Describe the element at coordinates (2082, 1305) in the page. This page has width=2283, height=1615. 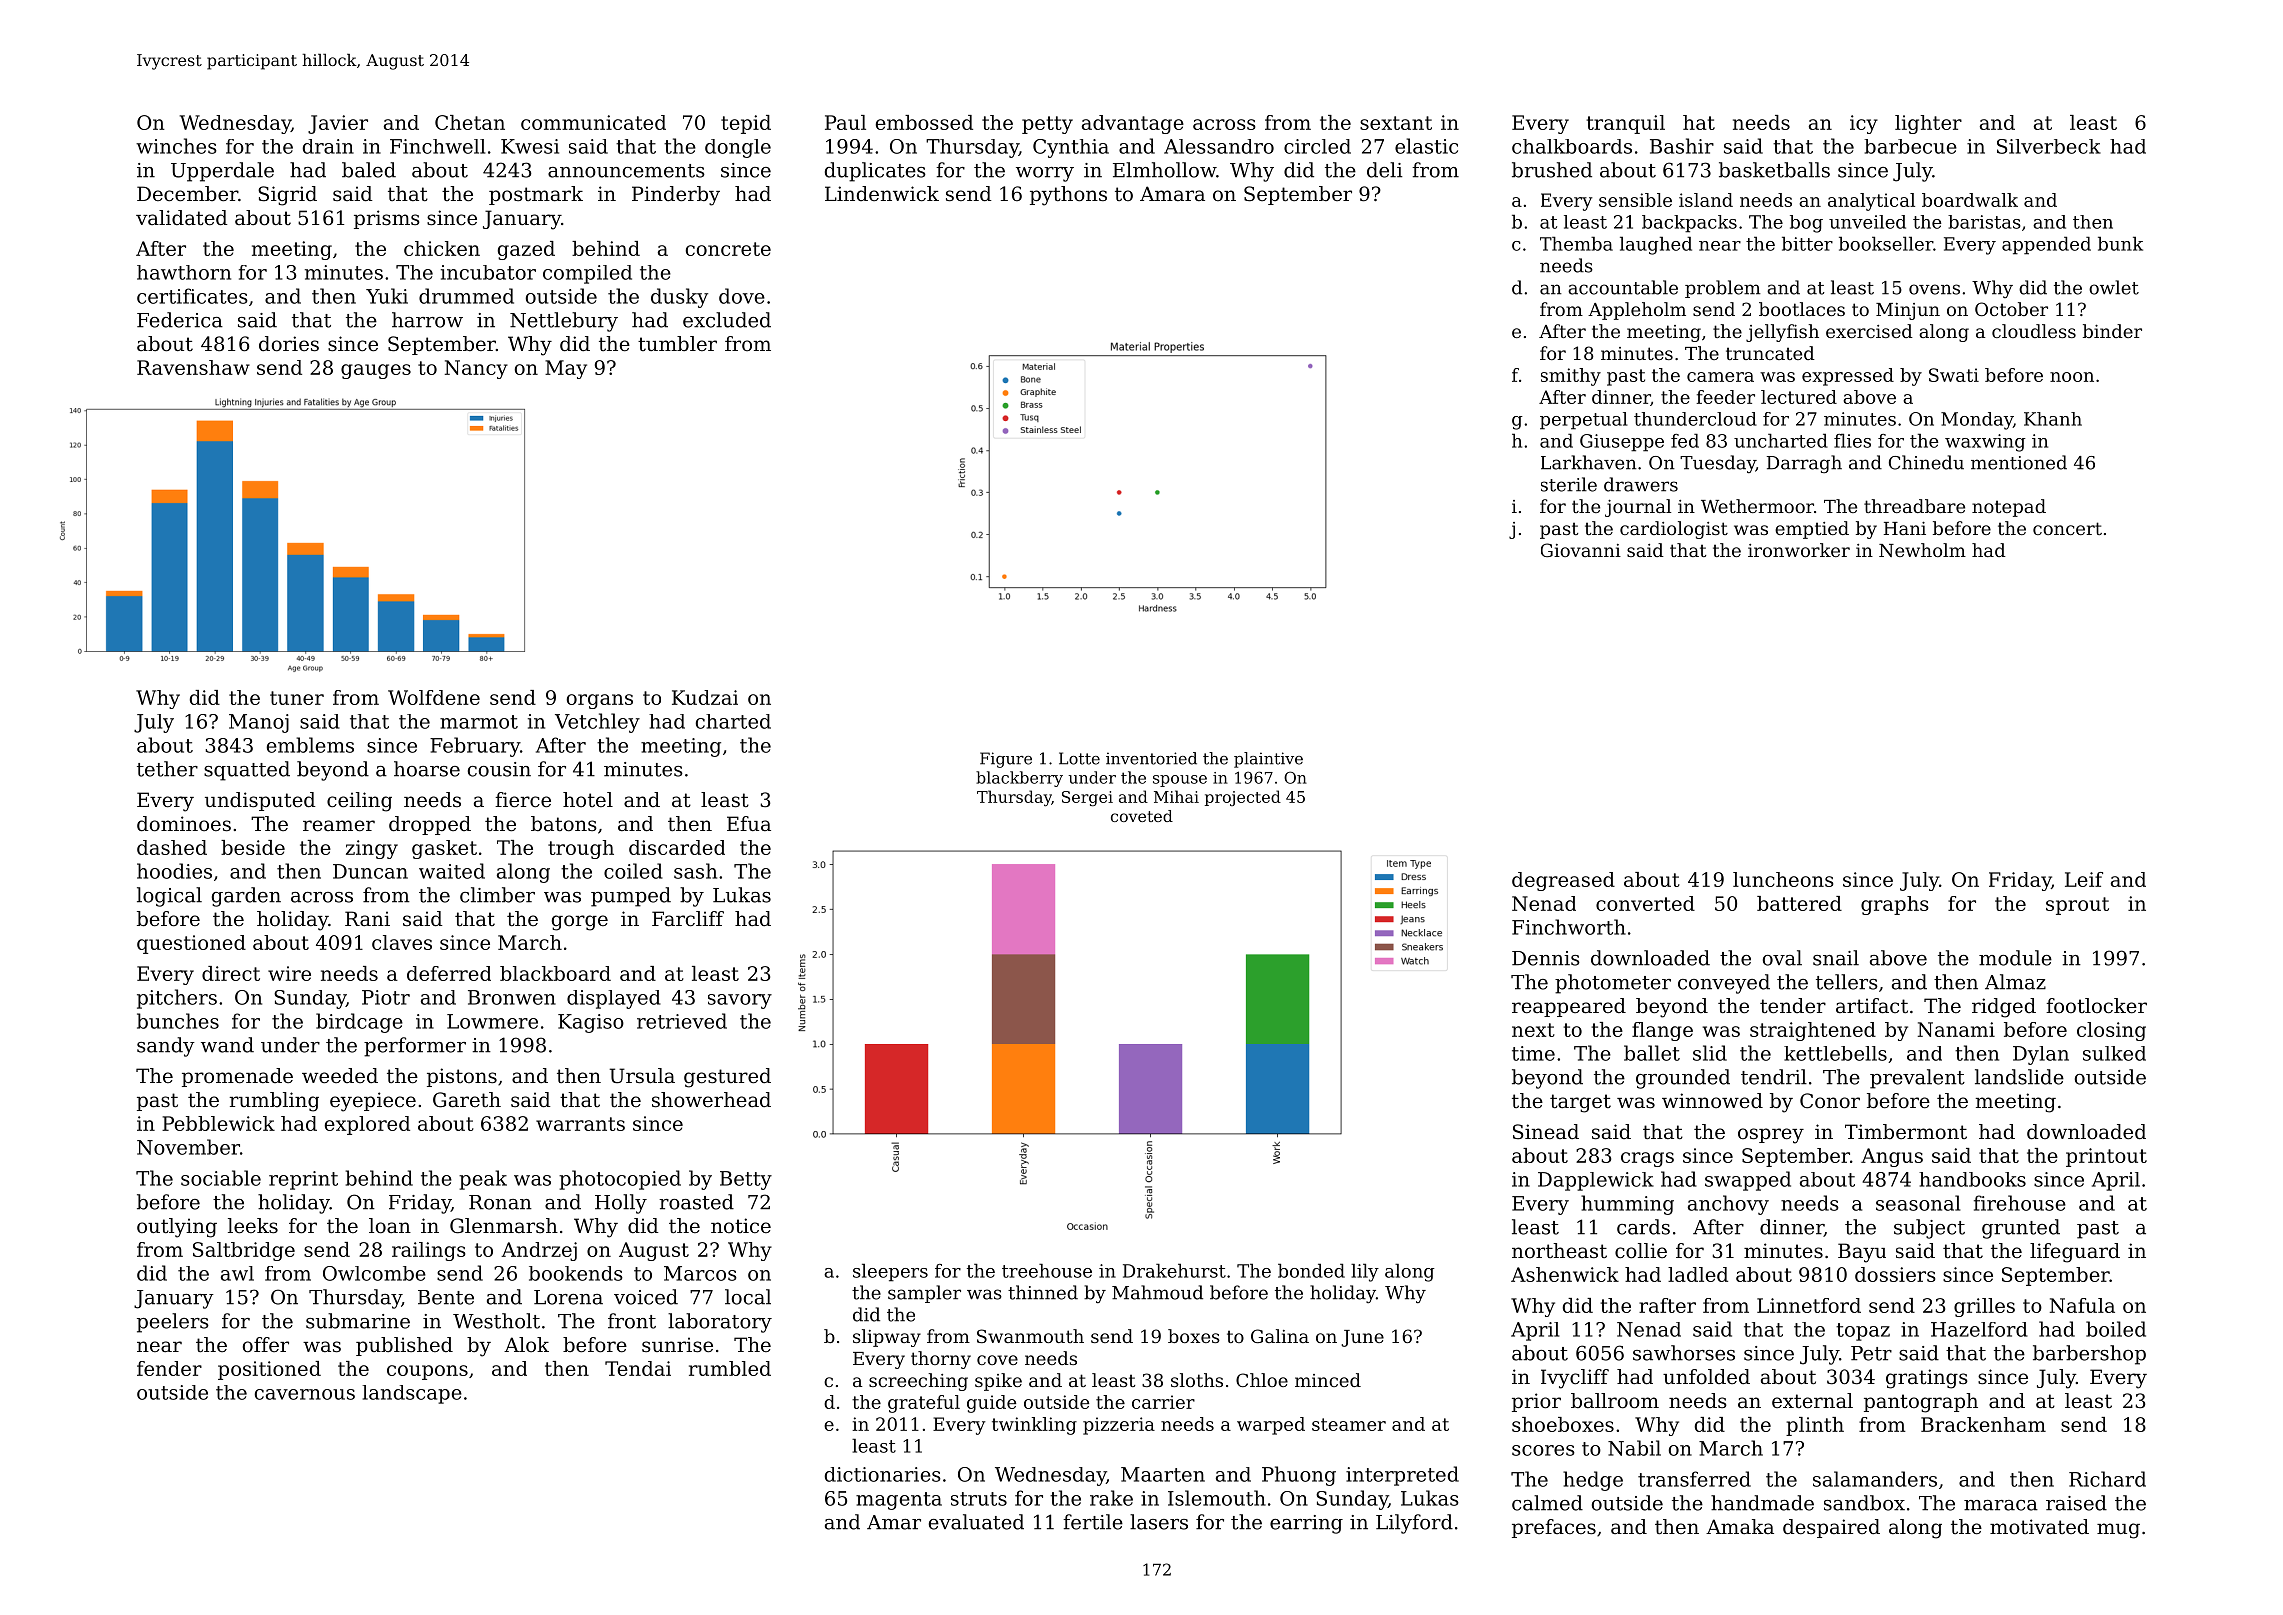
I see `Nafula` at that location.
